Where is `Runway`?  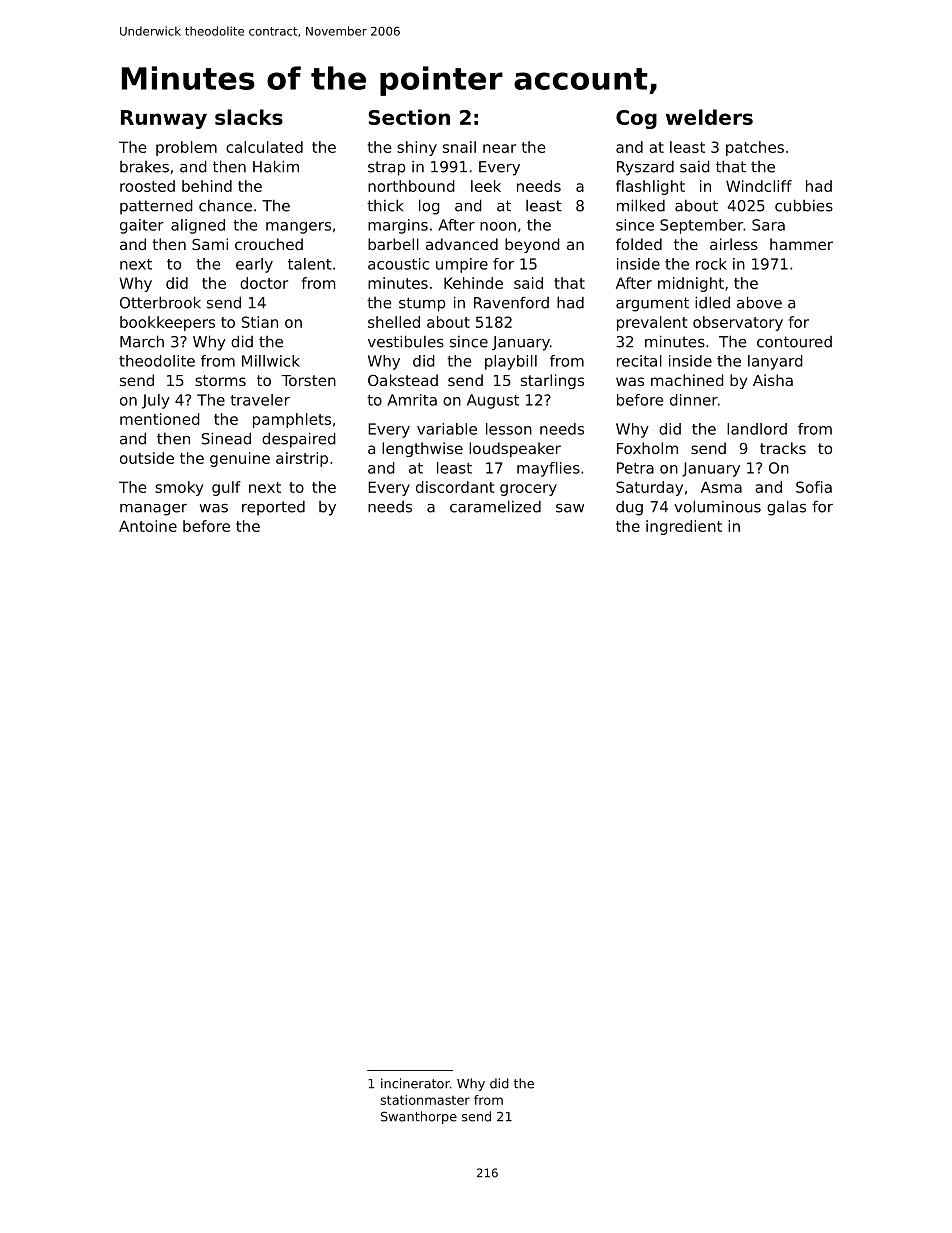 Runway is located at coordinates (164, 119).
